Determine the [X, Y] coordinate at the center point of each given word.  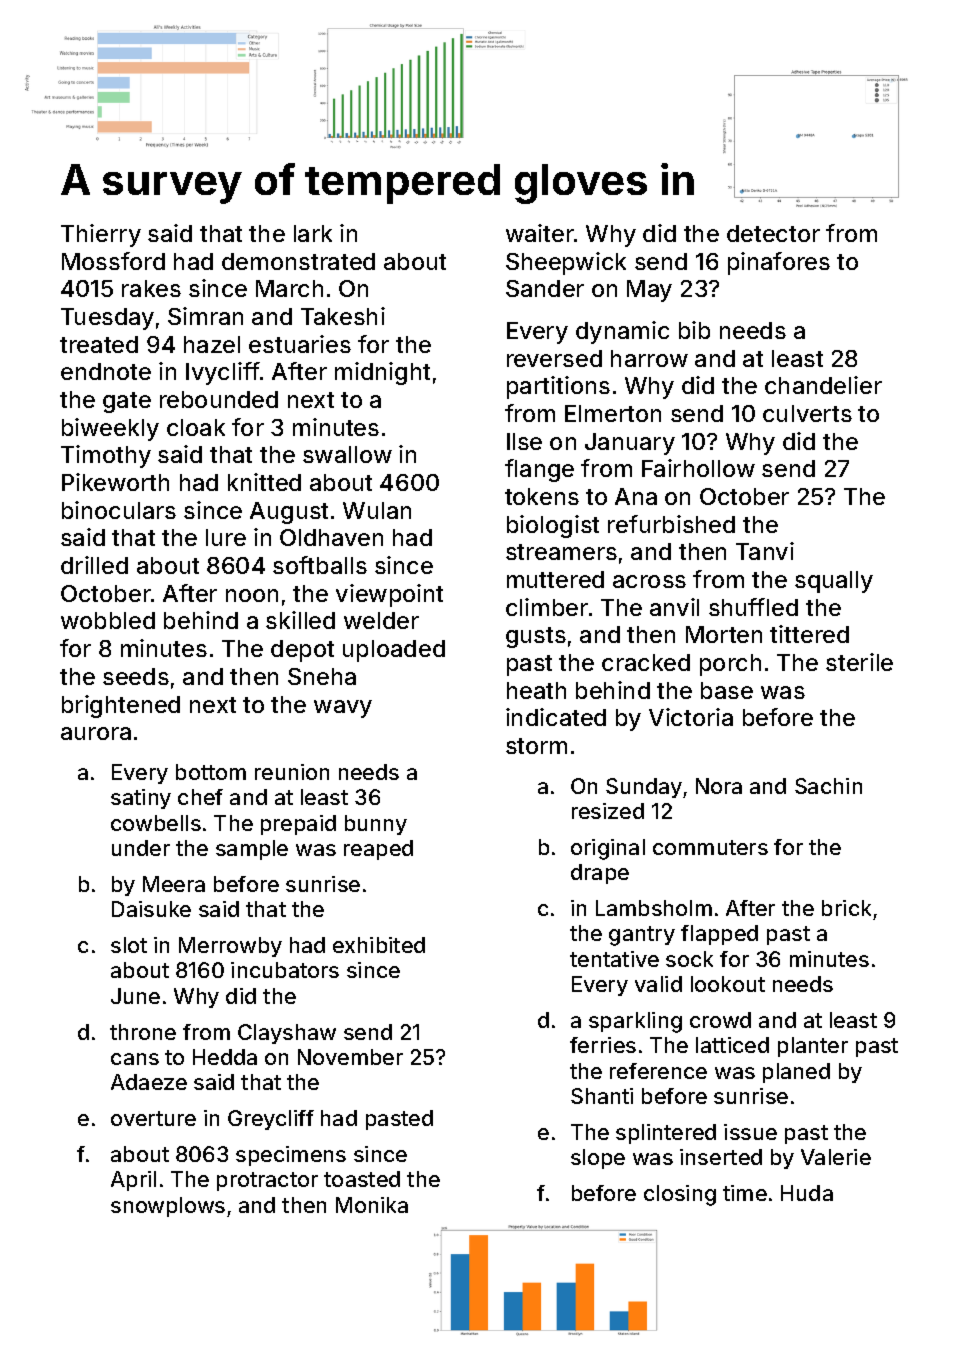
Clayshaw [287, 1034]
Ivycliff [223, 373]
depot [302, 651]
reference [658, 1071]
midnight [382, 373]
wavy [343, 709]
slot [129, 945]
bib [694, 330]
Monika [372, 1205]
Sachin [828, 786]
